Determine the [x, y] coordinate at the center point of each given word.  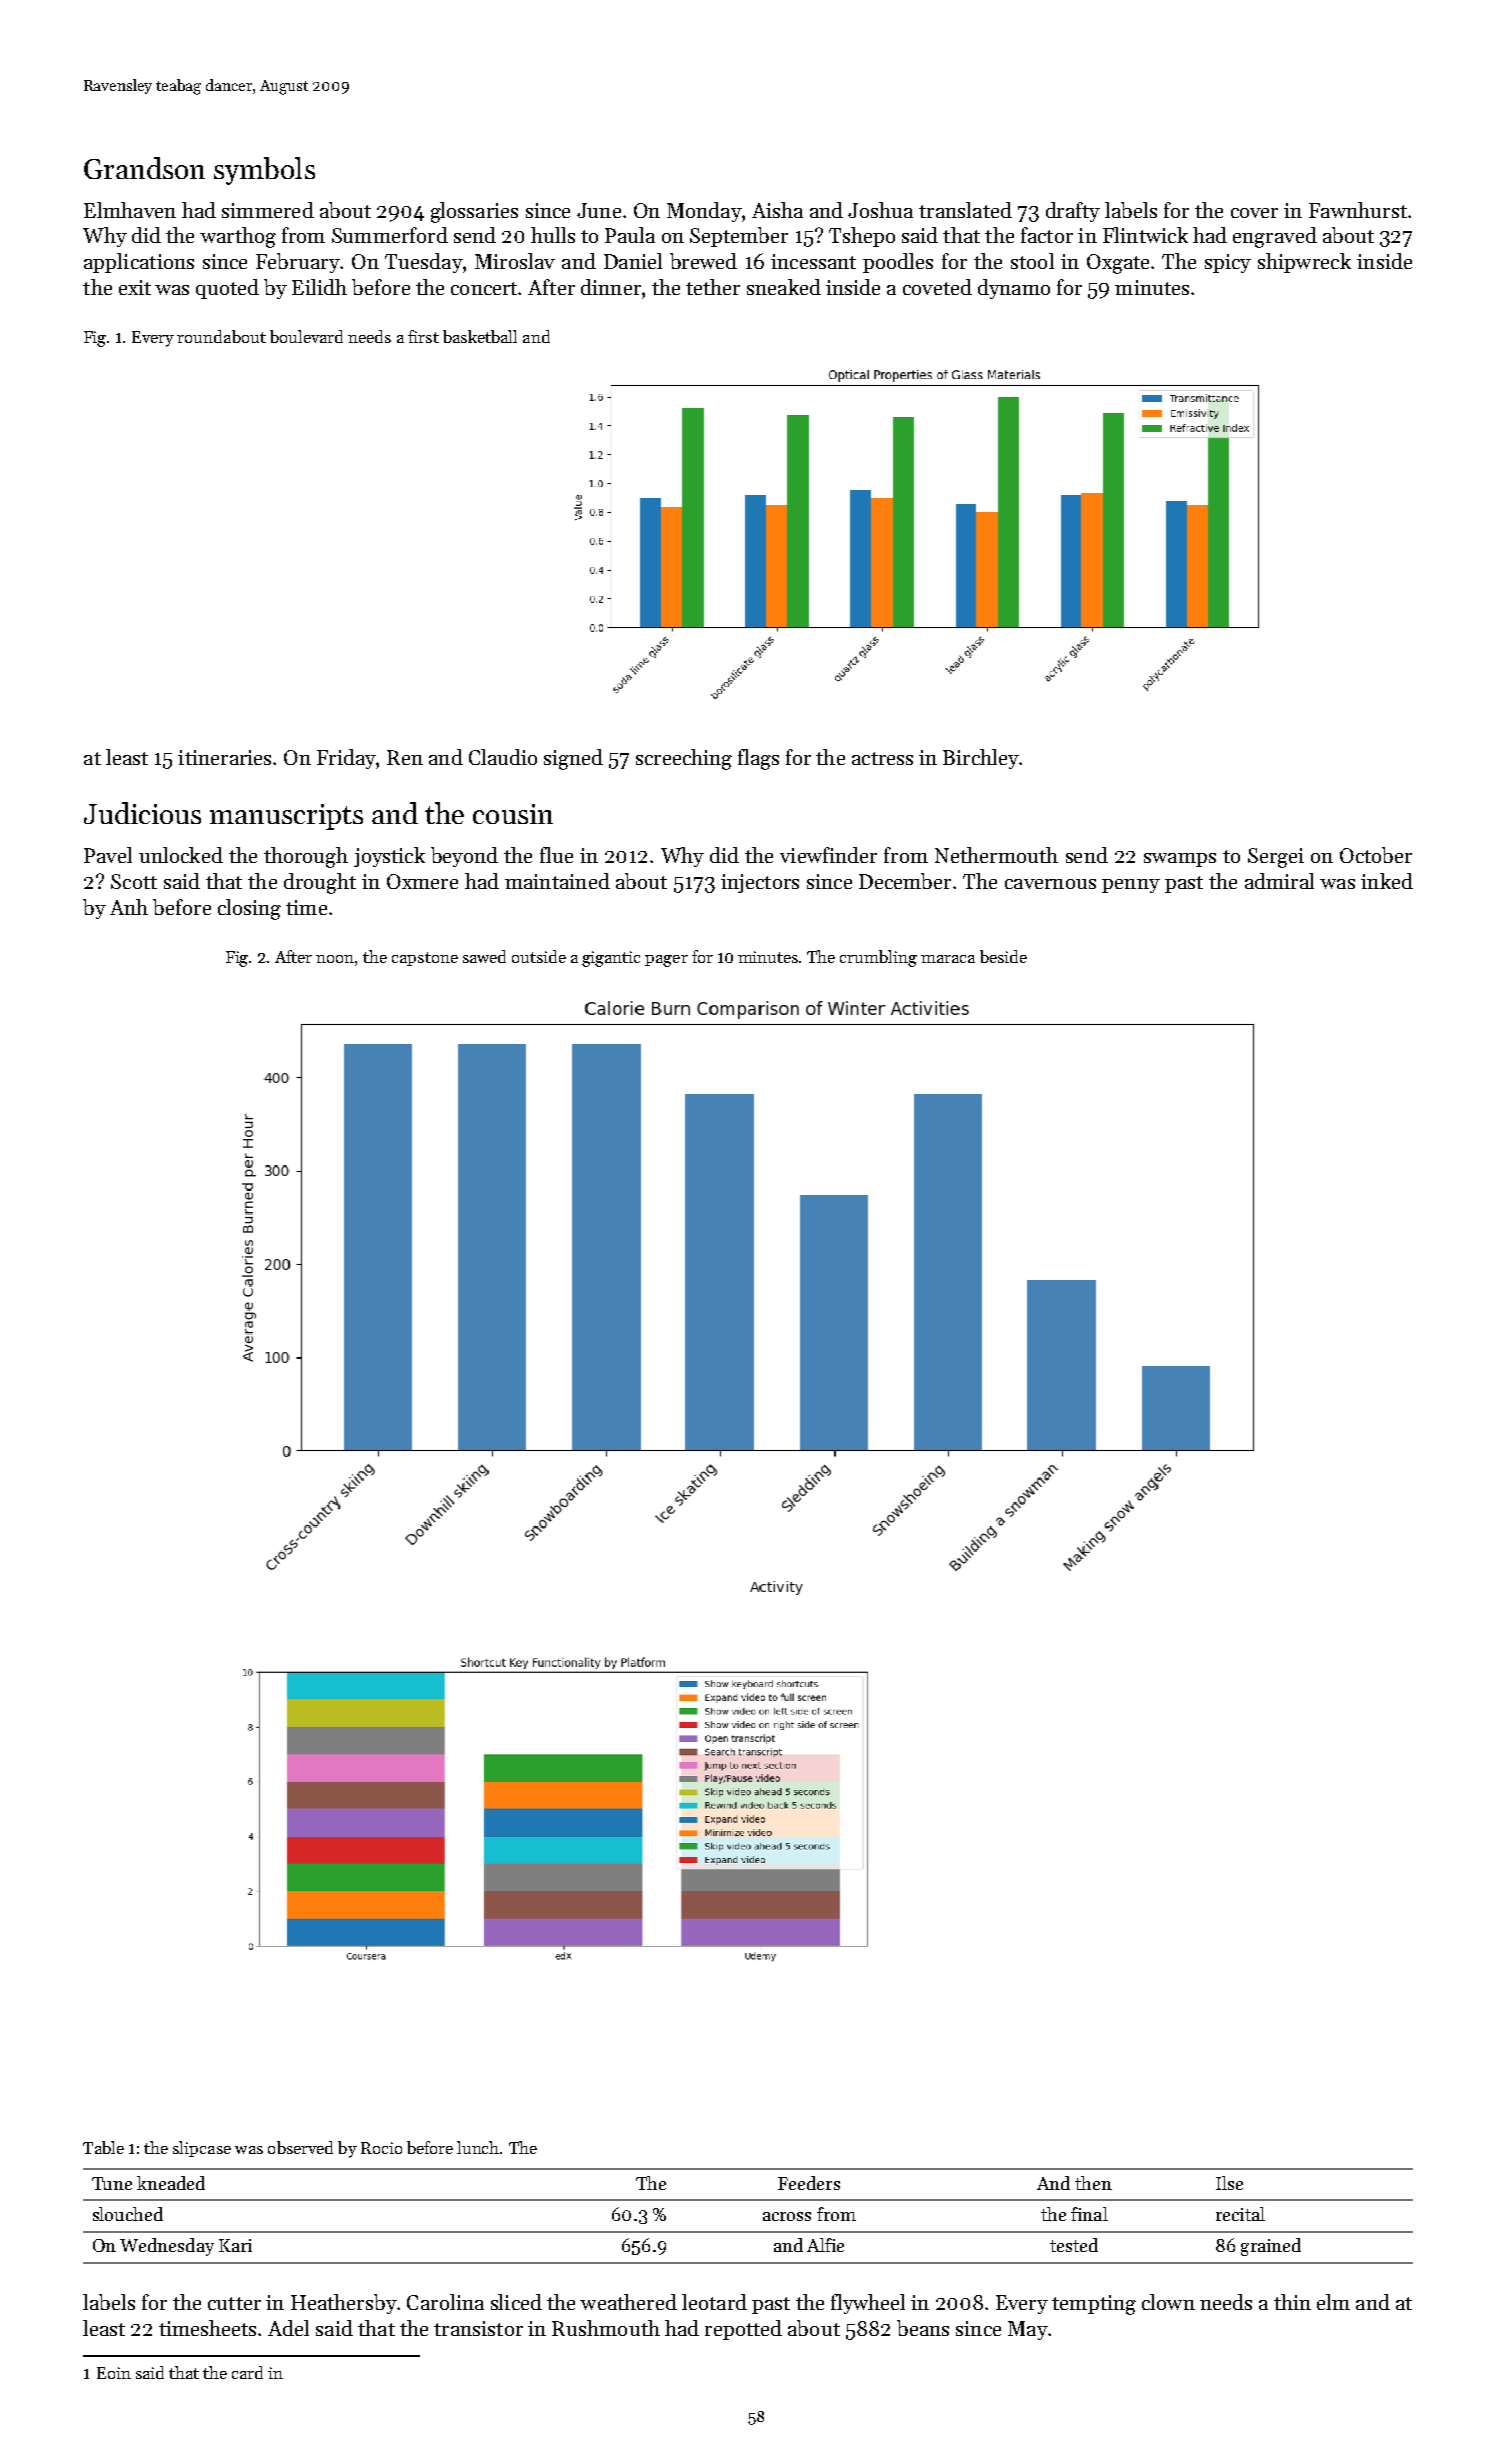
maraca [948, 959]
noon [336, 959]
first [423, 336]
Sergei [1276, 858]
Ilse [1229, 2183]
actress [882, 758]
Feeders [809, 2183]
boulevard [306, 336]
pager [666, 961]
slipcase [202, 2149]
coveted [937, 287]
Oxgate [1118, 264]
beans [923, 2328]
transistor [478, 2328]
